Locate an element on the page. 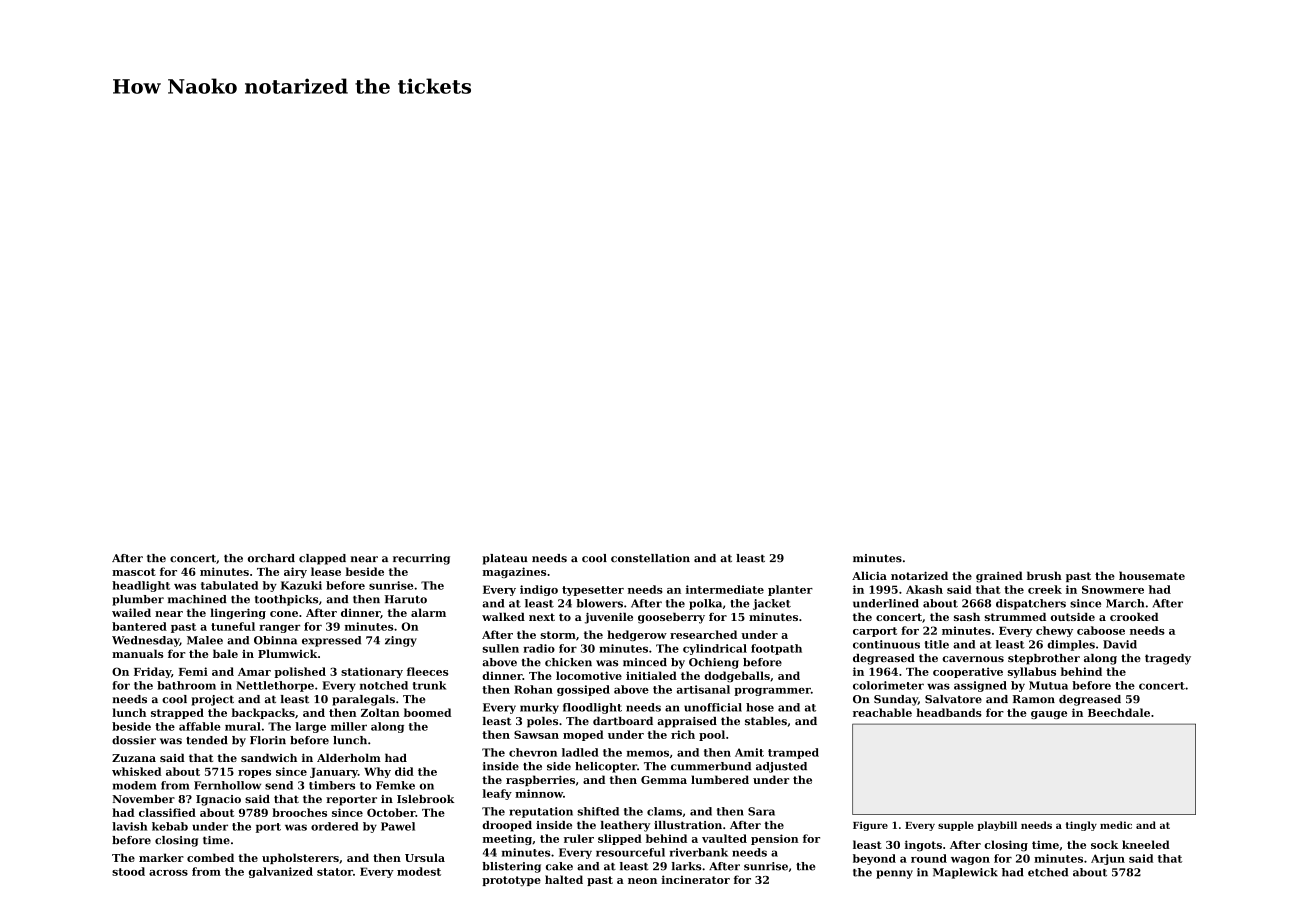  bantered is located at coordinates (139, 626).
